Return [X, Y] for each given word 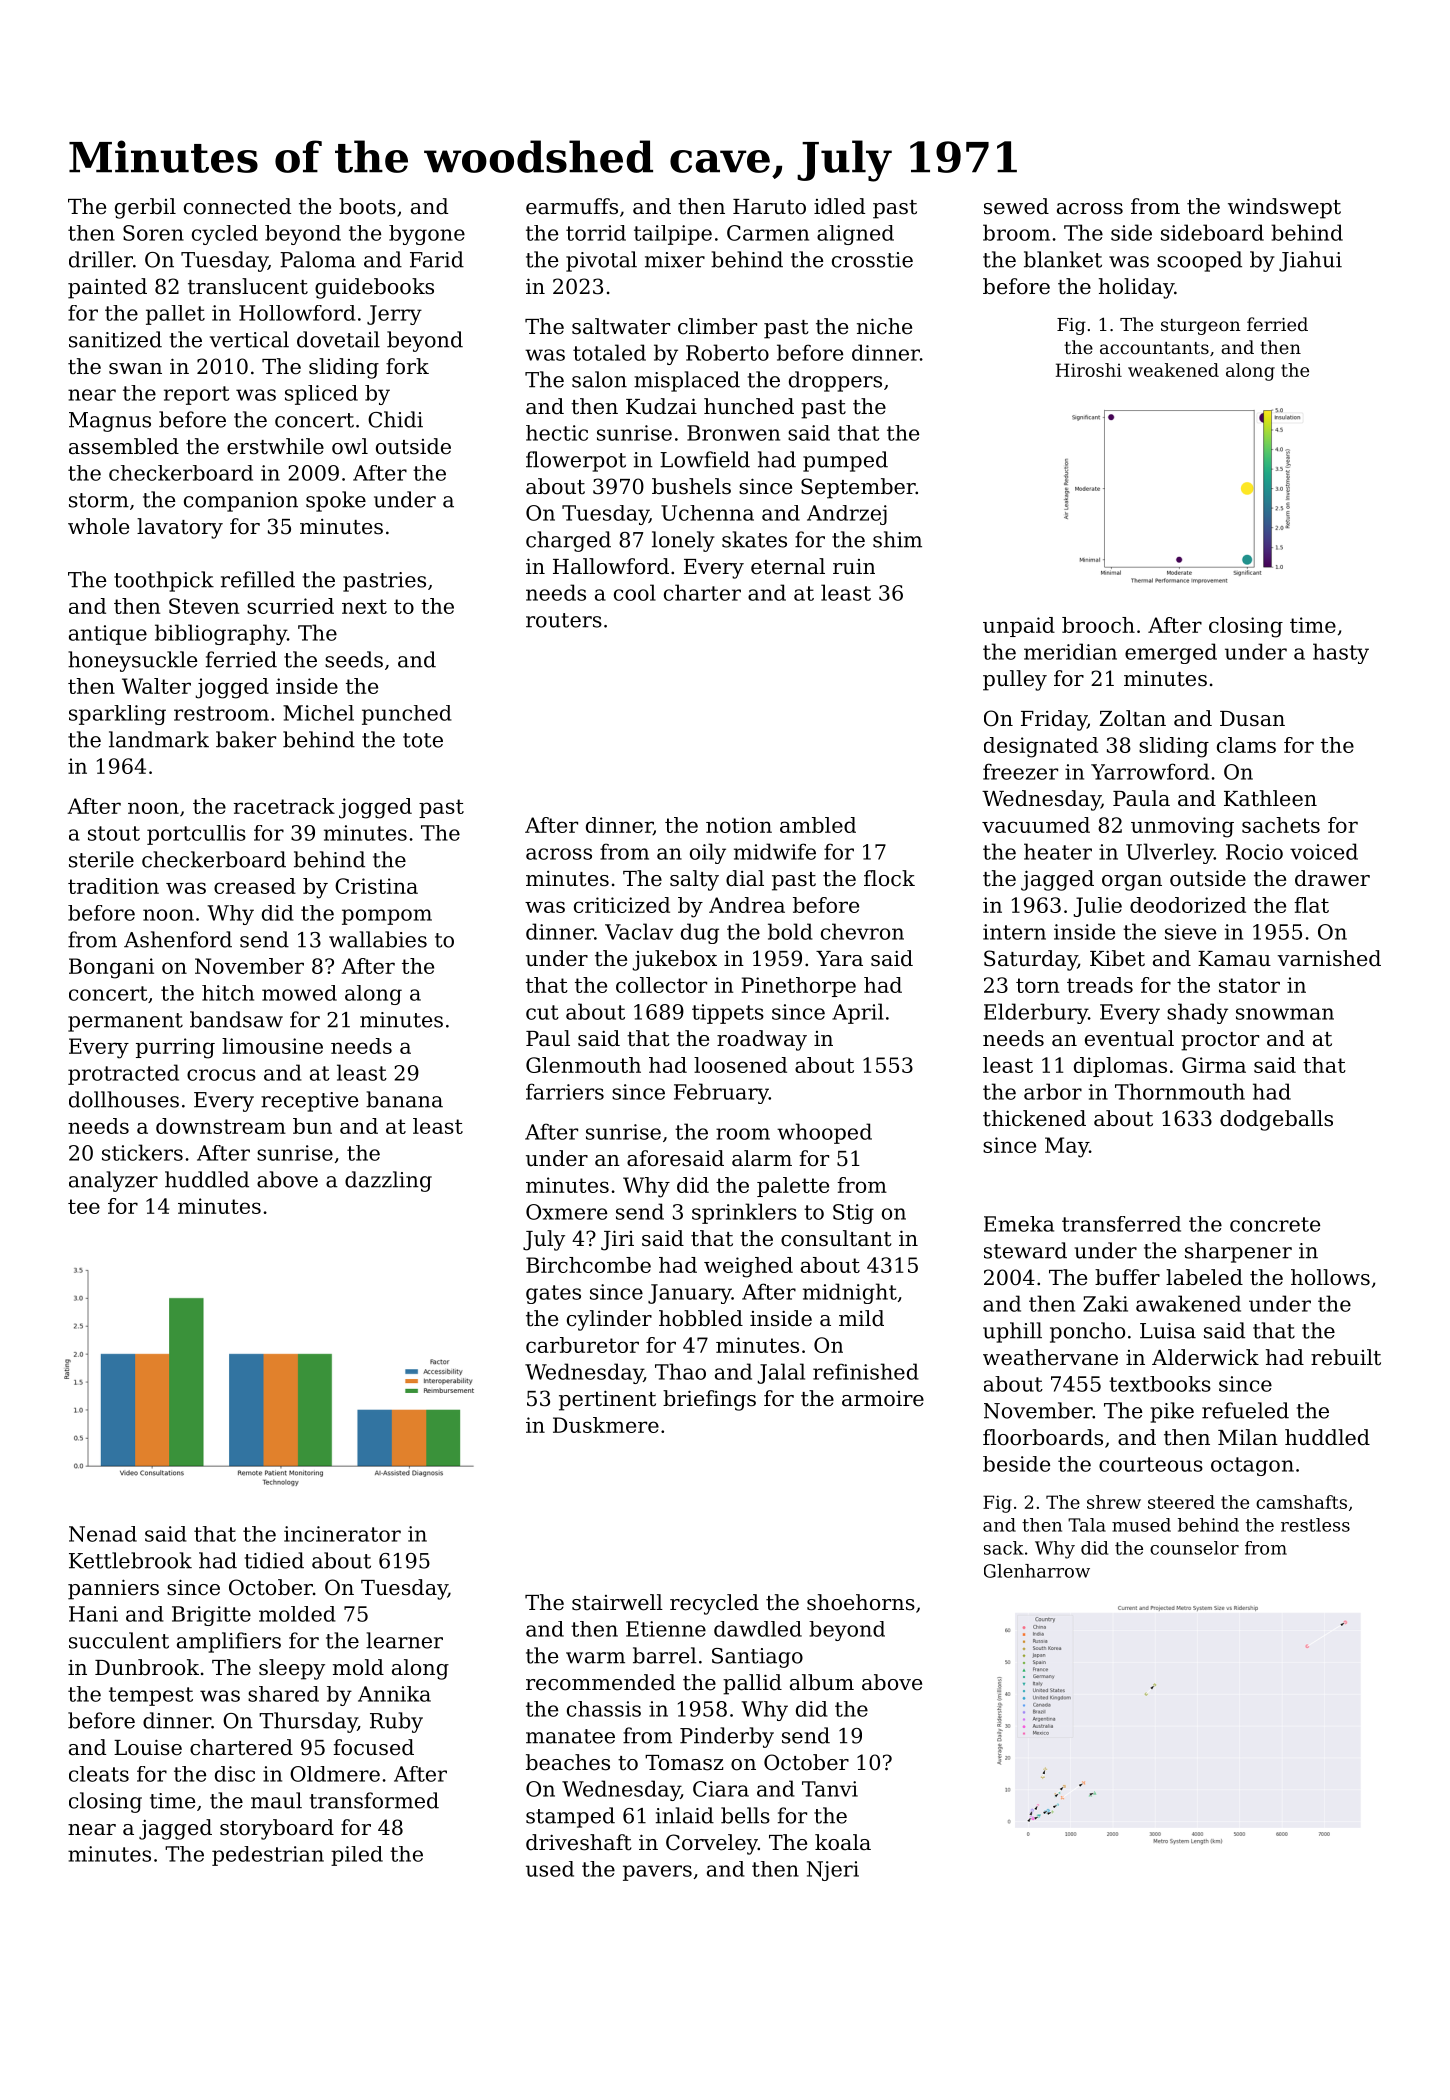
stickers [142, 1152]
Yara [839, 959]
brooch [1098, 625]
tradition [113, 886]
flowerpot [576, 461]
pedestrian [268, 1856]
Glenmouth [583, 1065]
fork [407, 366]
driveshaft [578, 1842]
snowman [1285, 1014]
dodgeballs [1276, 1120]
